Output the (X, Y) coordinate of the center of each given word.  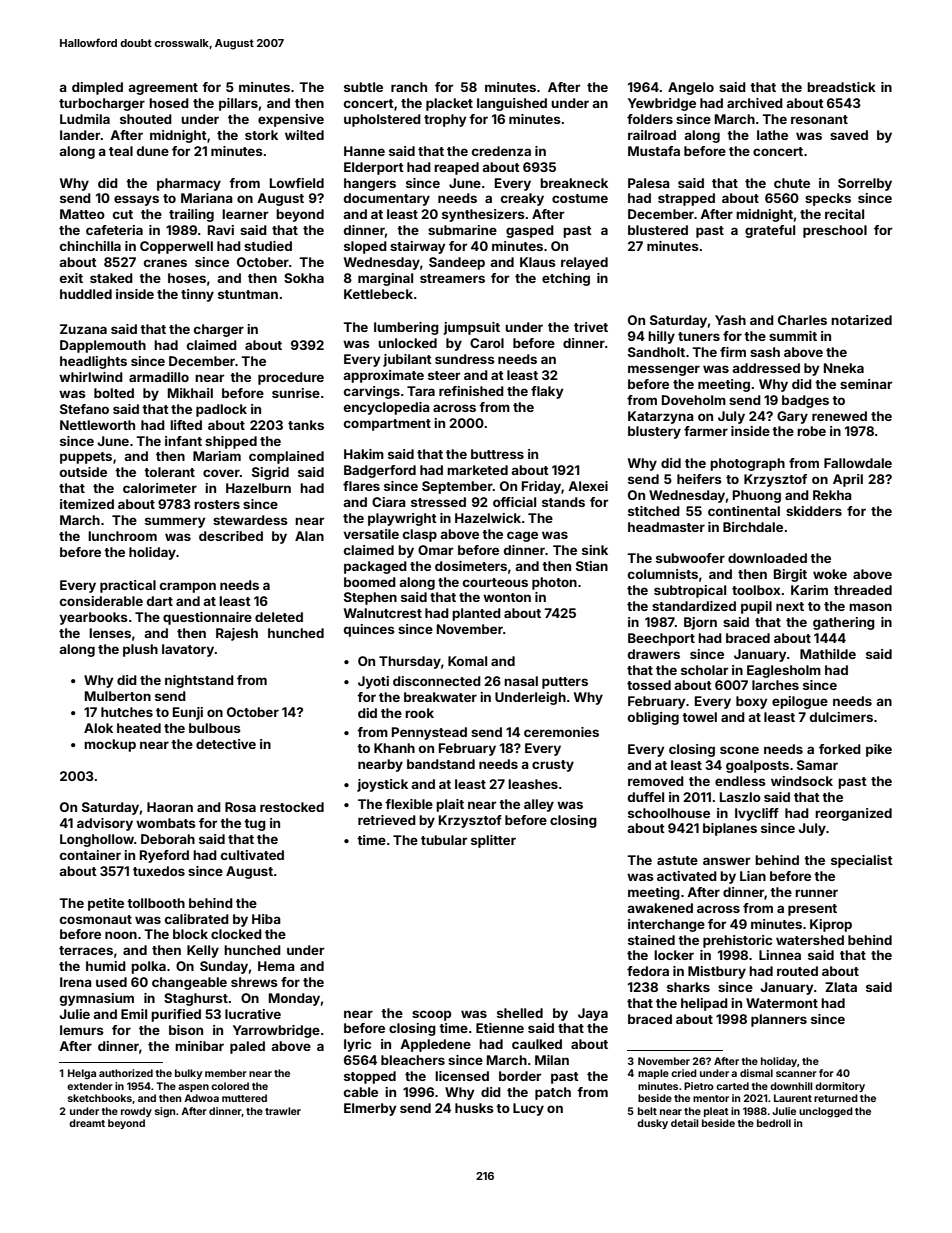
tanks (306, 425)
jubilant (407, 360)
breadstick (841, 87)
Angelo (691, 88)
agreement (163, 89)
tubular (444, 840)
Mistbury (717, 972)
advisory (105, 824)
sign (165, 1112)
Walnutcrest (383, 613)
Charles (802, 320)
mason (870, 607)
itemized (87, 504)
